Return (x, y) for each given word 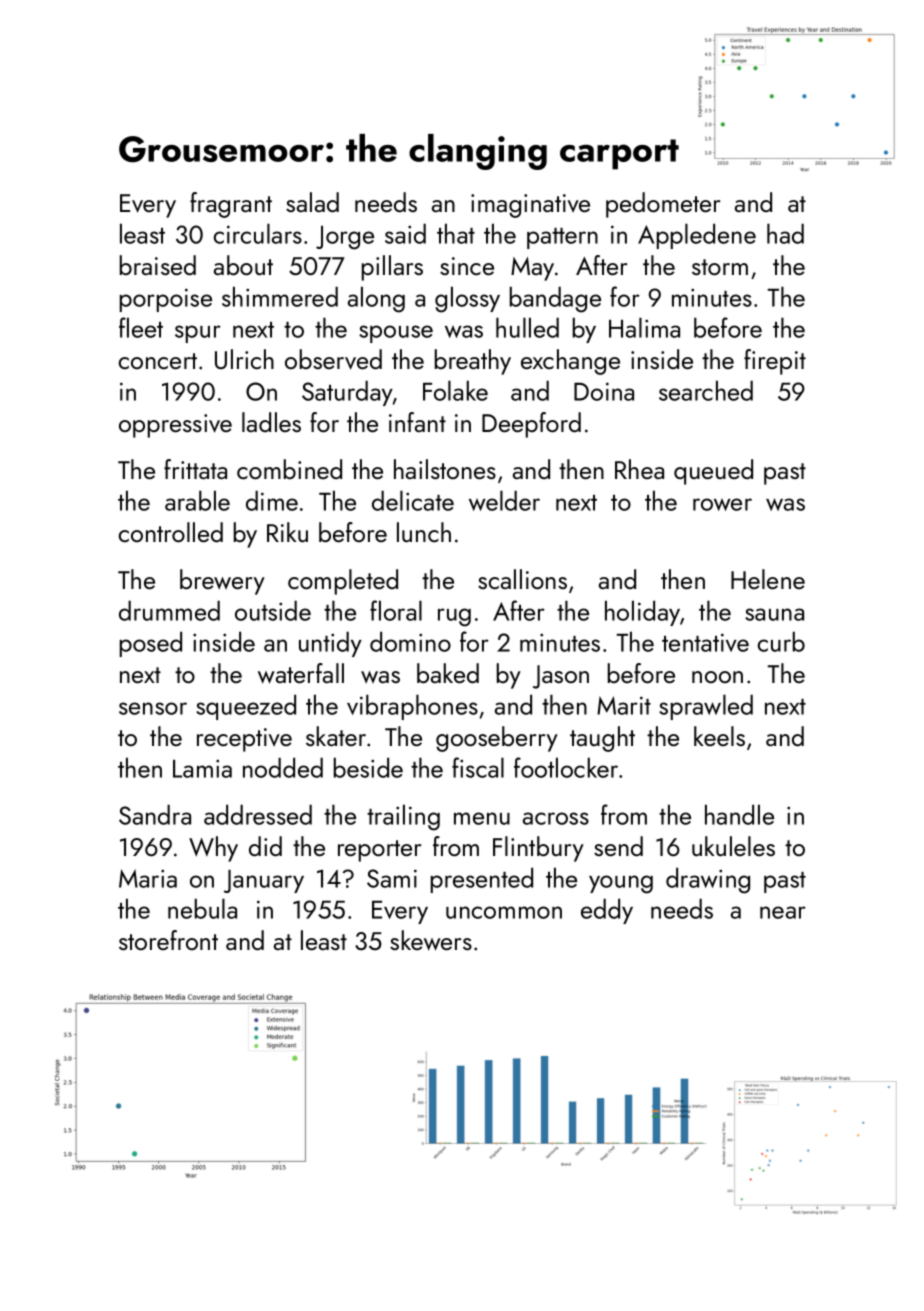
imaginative (530, 206)
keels (719, 736)
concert (158, 361)
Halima (644, 327)
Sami (392, 878)
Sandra (155, 814)
